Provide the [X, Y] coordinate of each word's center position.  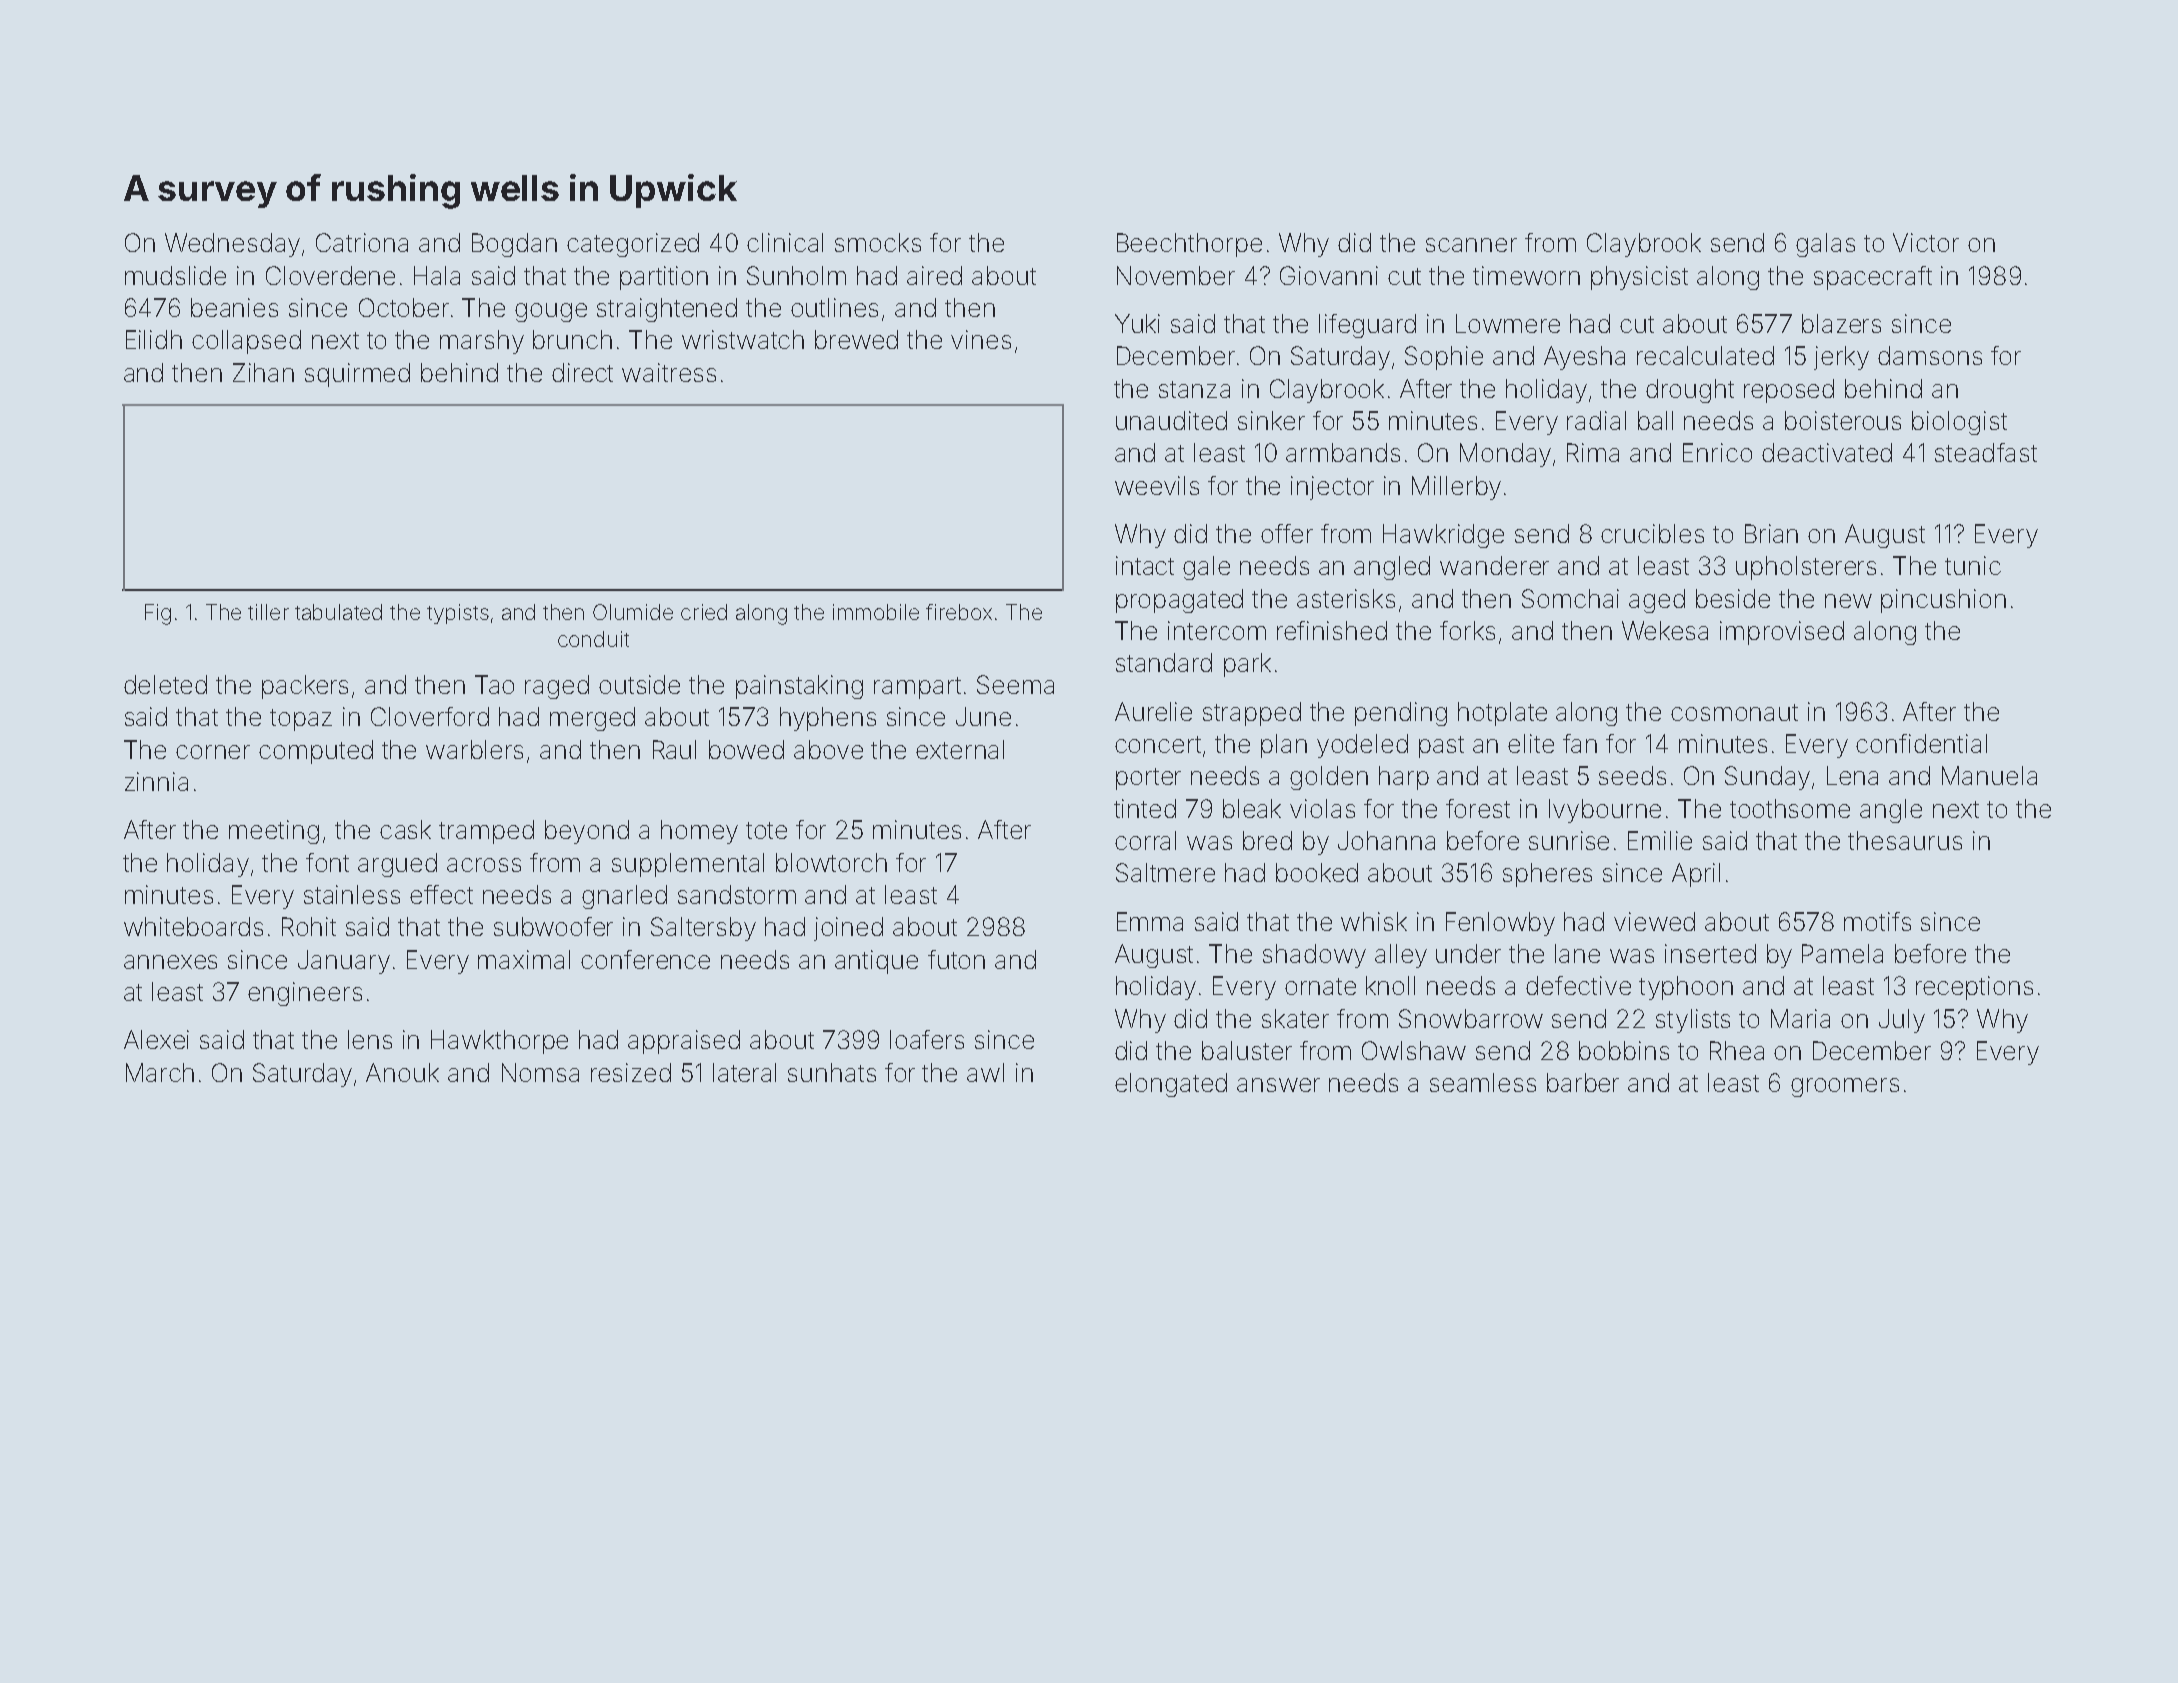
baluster [1247, 1050]
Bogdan [514, 245]
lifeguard [1367, 326]
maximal [524, 959]
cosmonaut [1734, 712]
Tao [494, 684]
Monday [1505, 455]
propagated [1179, 601]
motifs [1877, 921]
